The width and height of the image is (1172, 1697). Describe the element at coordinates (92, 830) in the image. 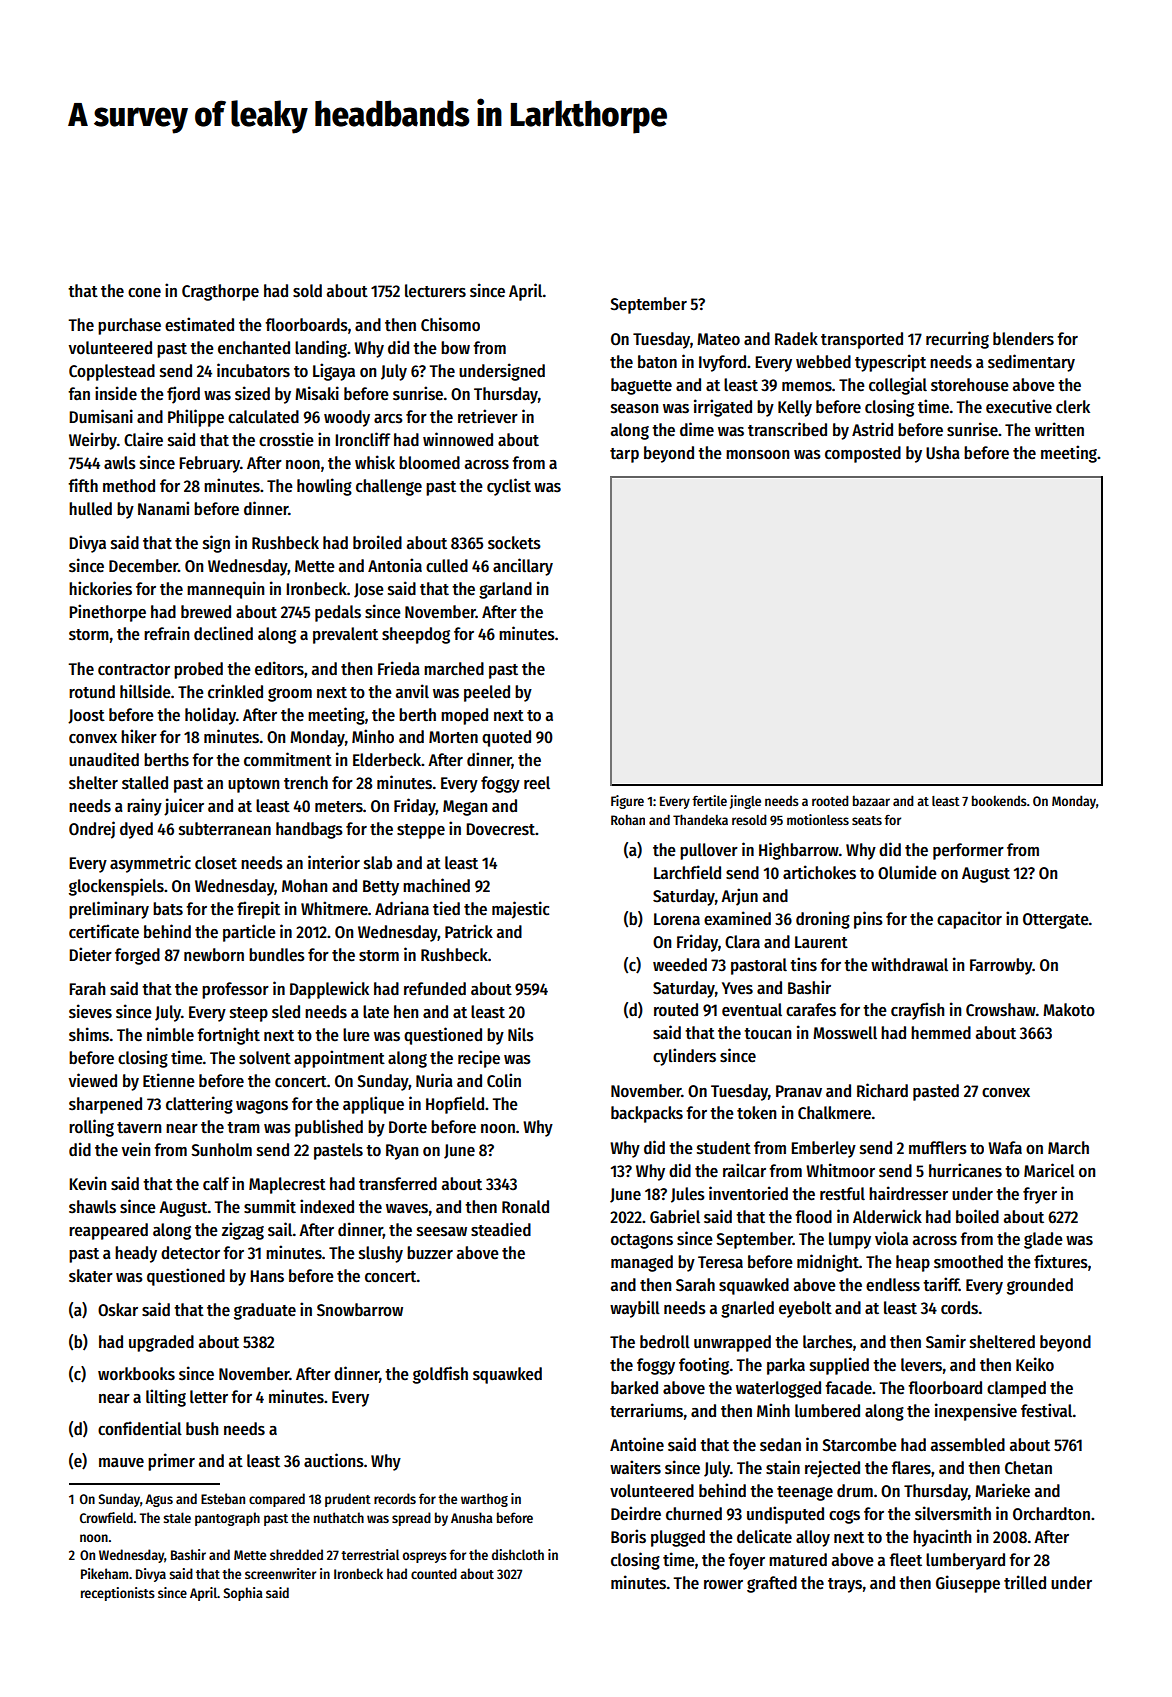

I see `Ondrej` at that location.
